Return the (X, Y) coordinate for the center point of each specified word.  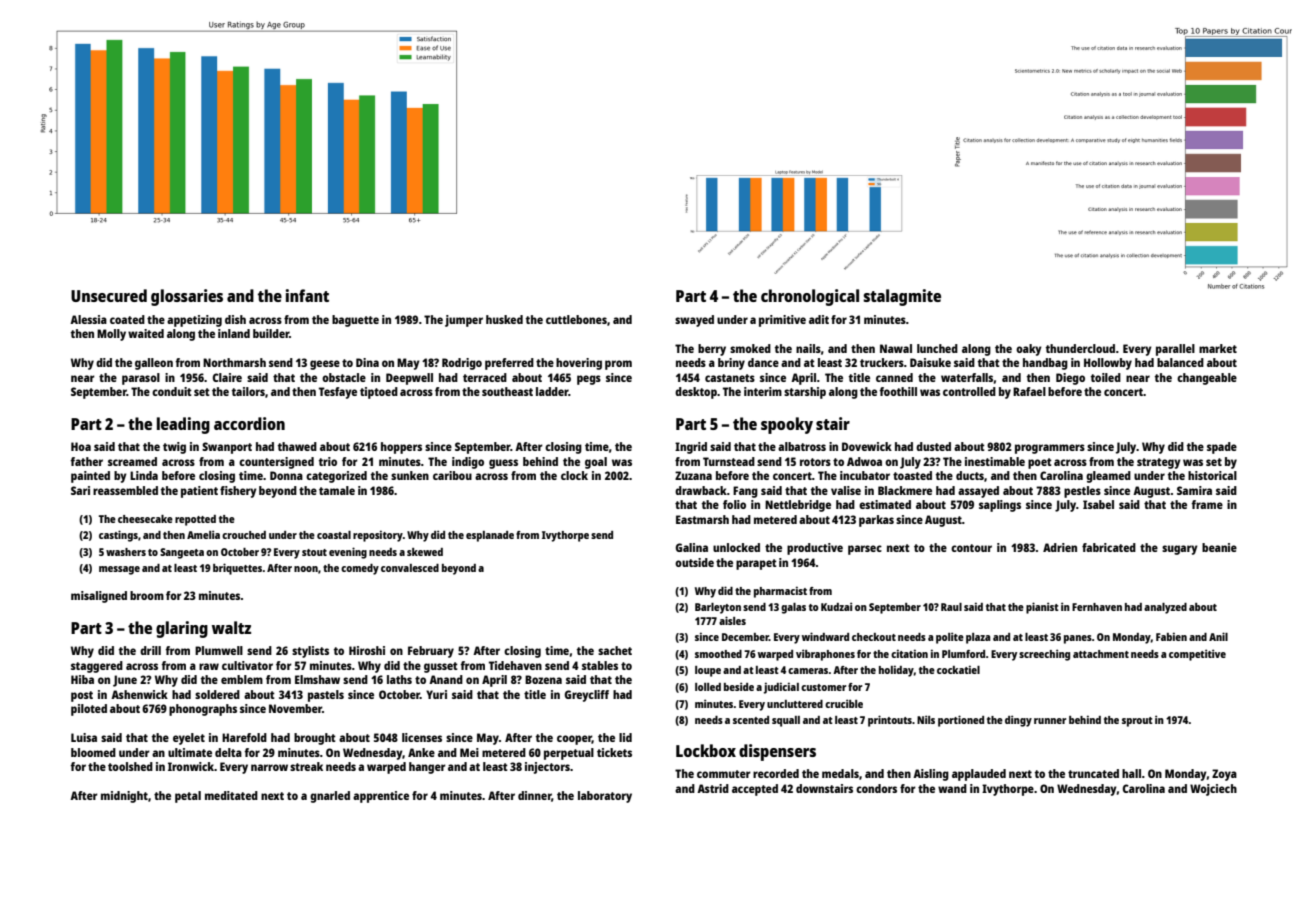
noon (306, 569)
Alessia (88, 319)
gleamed (1108, 477)
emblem (242, 679)
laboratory (605, 797)
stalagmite (902, 297)
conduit (172, 391)
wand (952, 788)
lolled (708, 687)
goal (596, 463)
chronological (810, 297)
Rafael (1029, 391)
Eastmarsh (702, 519)
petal (188, 797)
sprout (1137, 722)
